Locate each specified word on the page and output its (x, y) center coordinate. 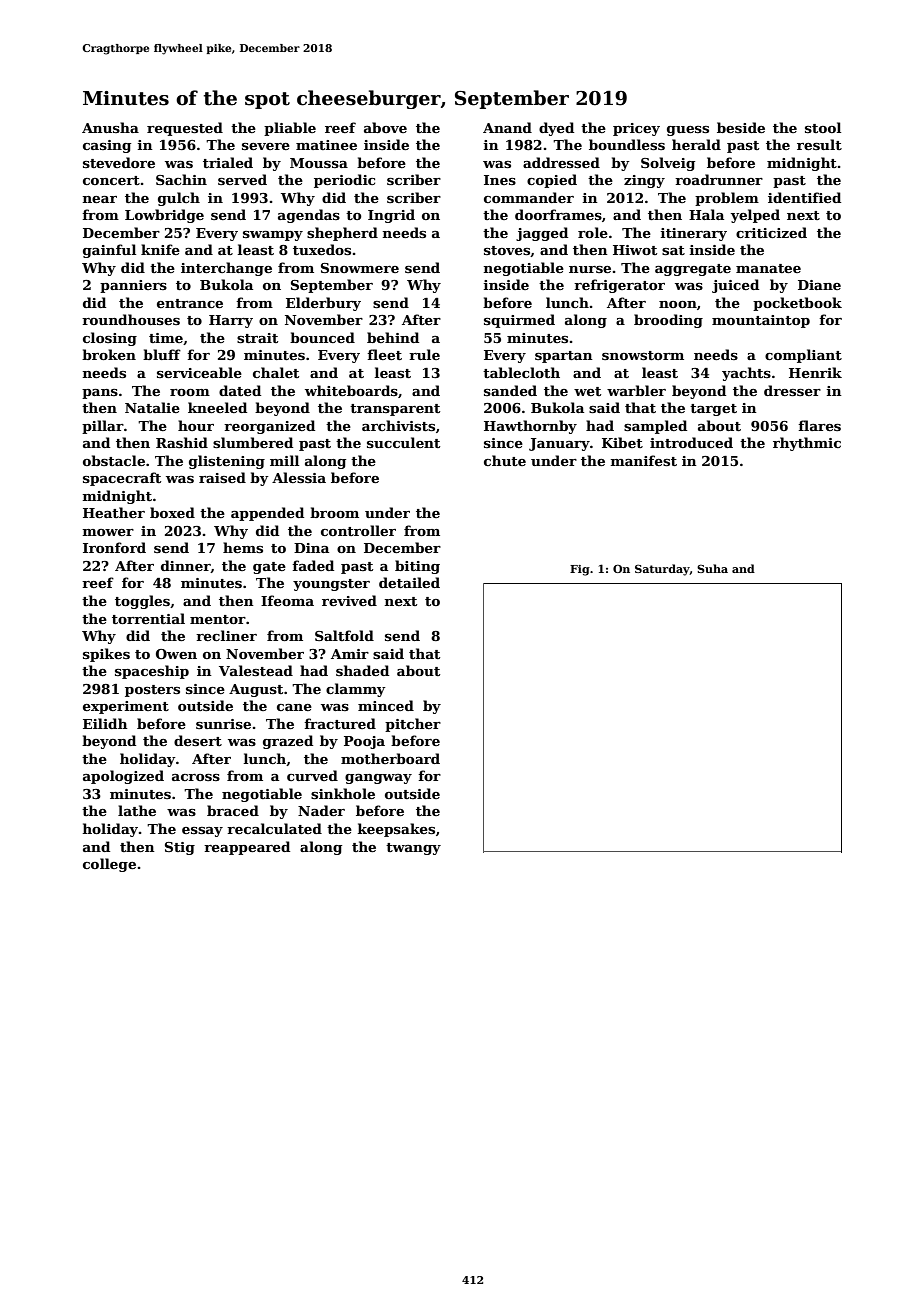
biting (417, 567)
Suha (712, 568)
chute (505, 460)
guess (688, 131)
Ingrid (391, 216)
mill (284, 460)
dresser (792, 390)
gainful (109, 251)
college (109, 865)
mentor (218, 619)
